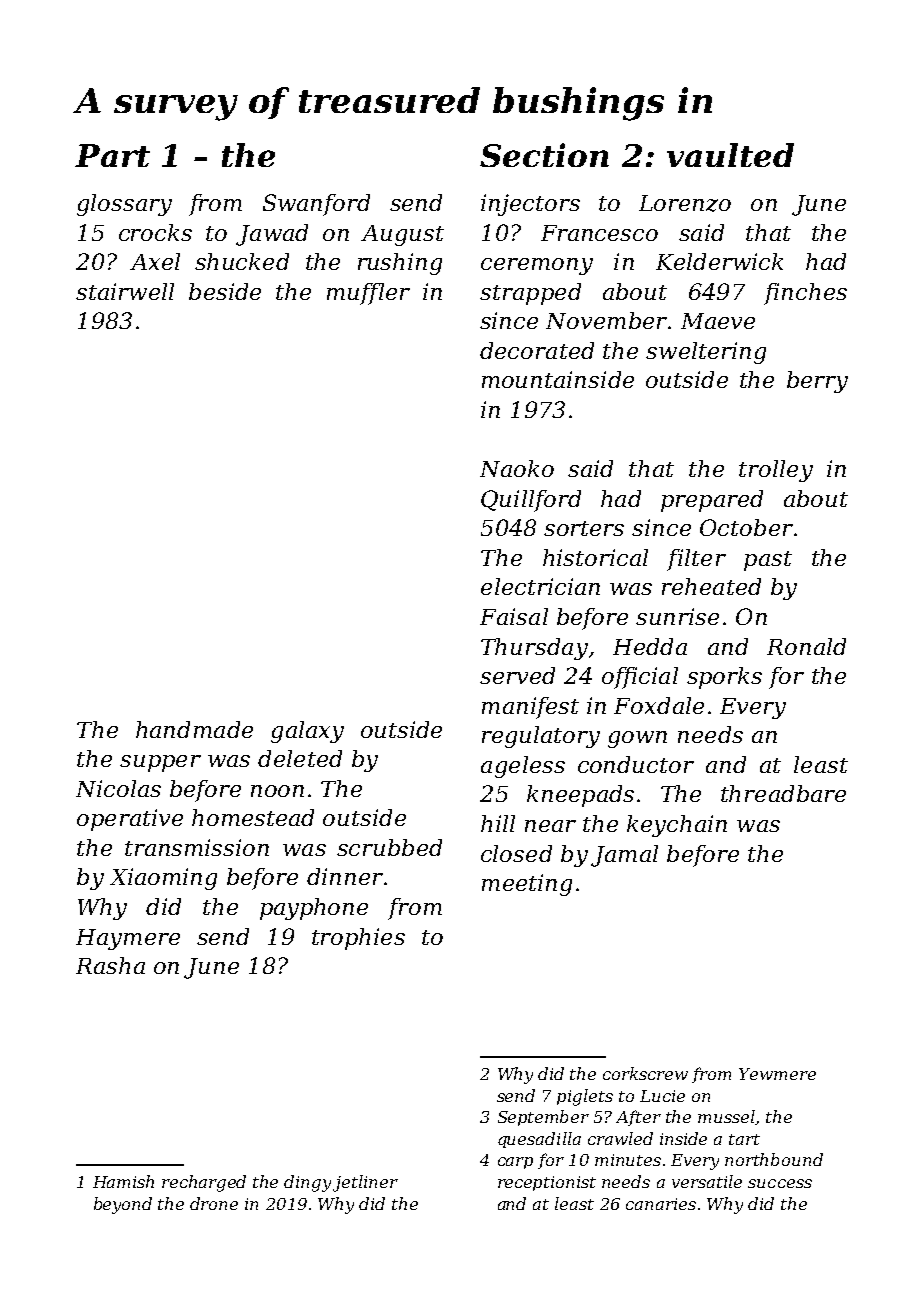 The height and width of the document is (1311, 924). I want to click on handmade, so click(194, 729).
